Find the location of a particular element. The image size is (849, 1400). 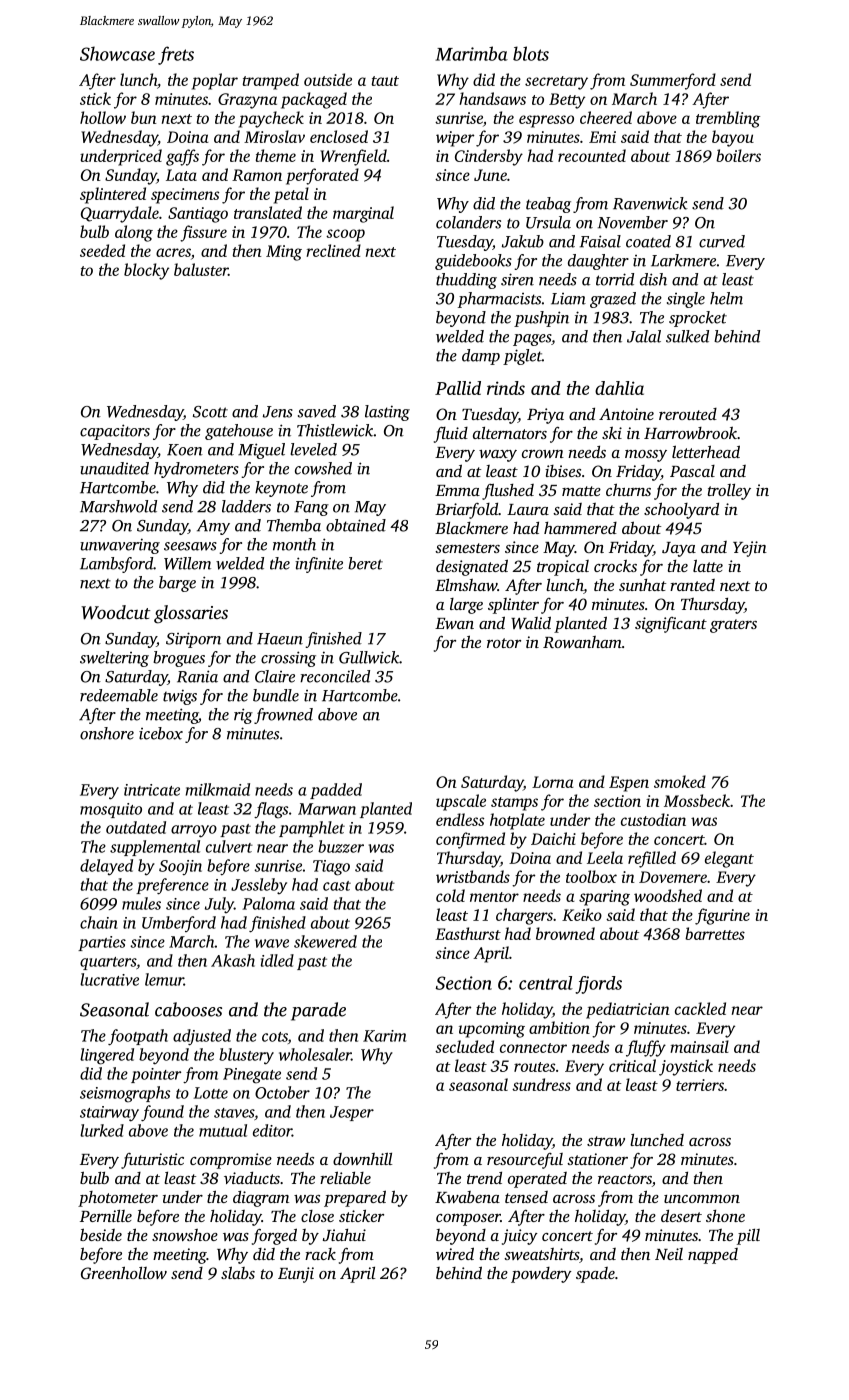

beret is located at coordinates (365, 563).
